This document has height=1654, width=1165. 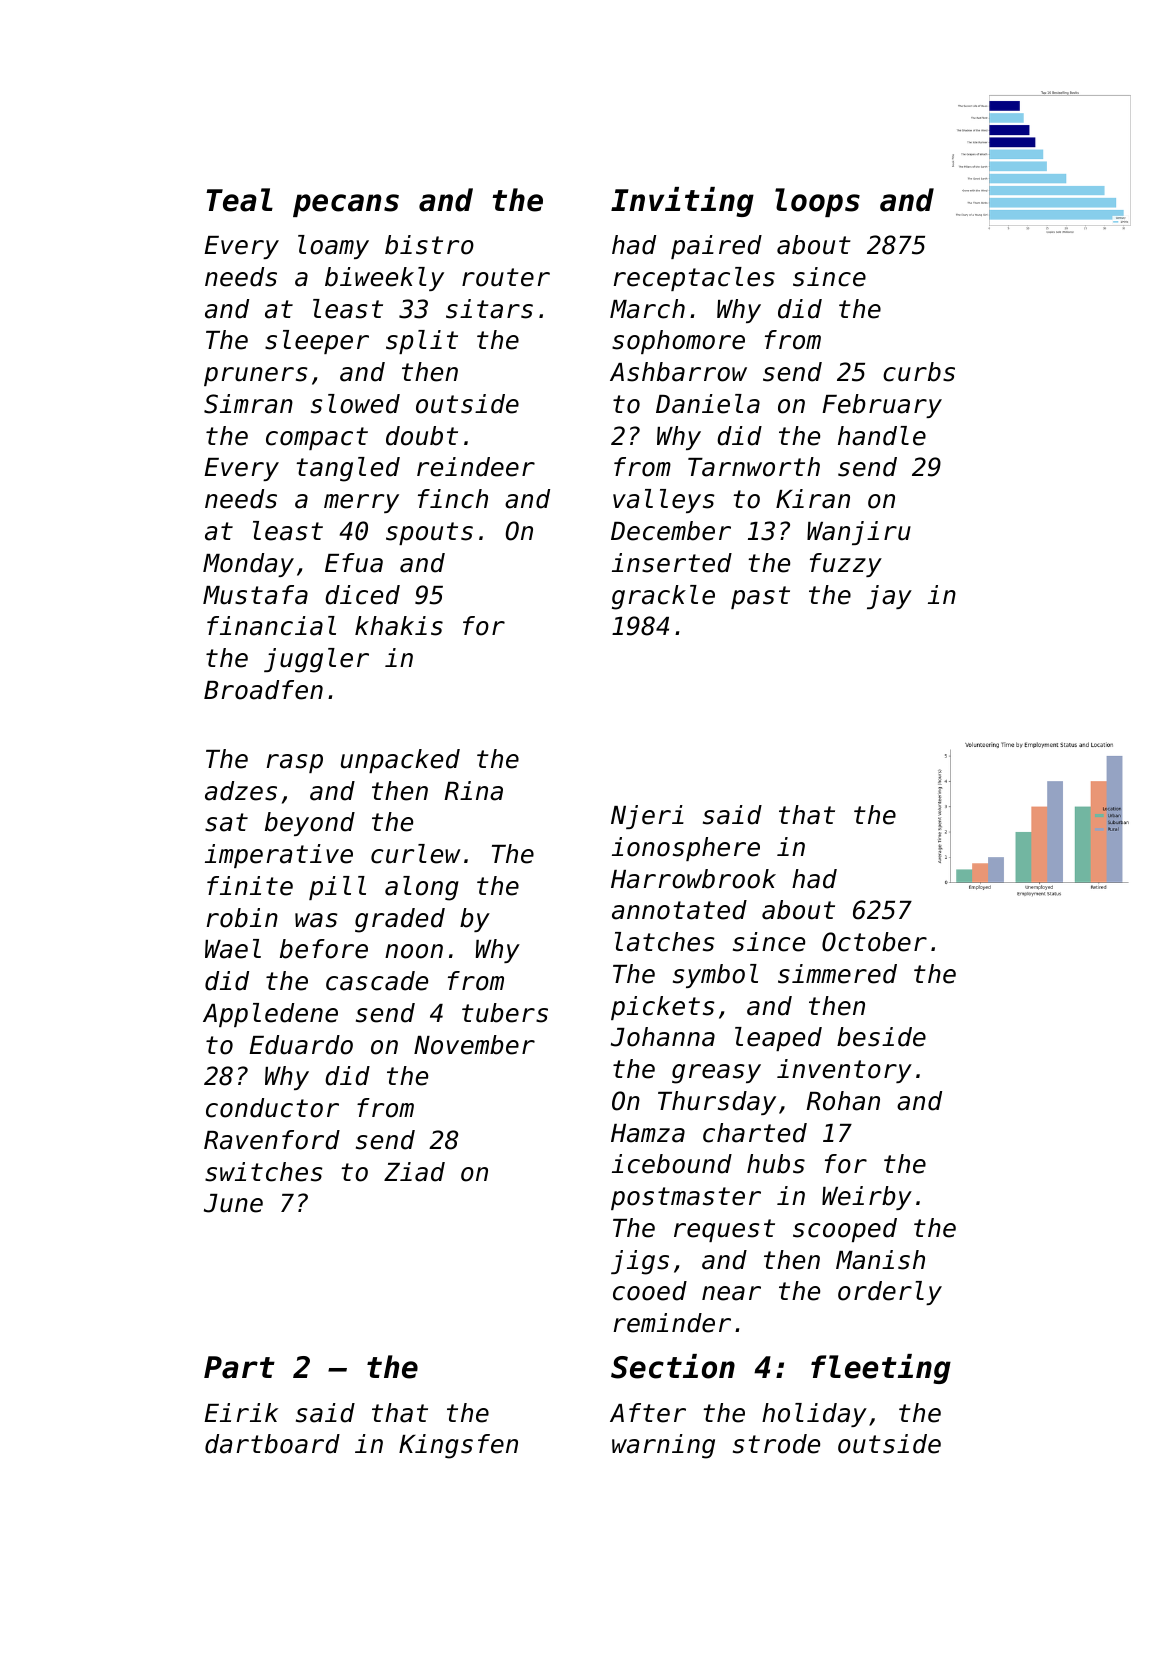 What do you see at coordinates (239, 1367) in the document?
I see `Part` at bounding box center [239, 1367].
